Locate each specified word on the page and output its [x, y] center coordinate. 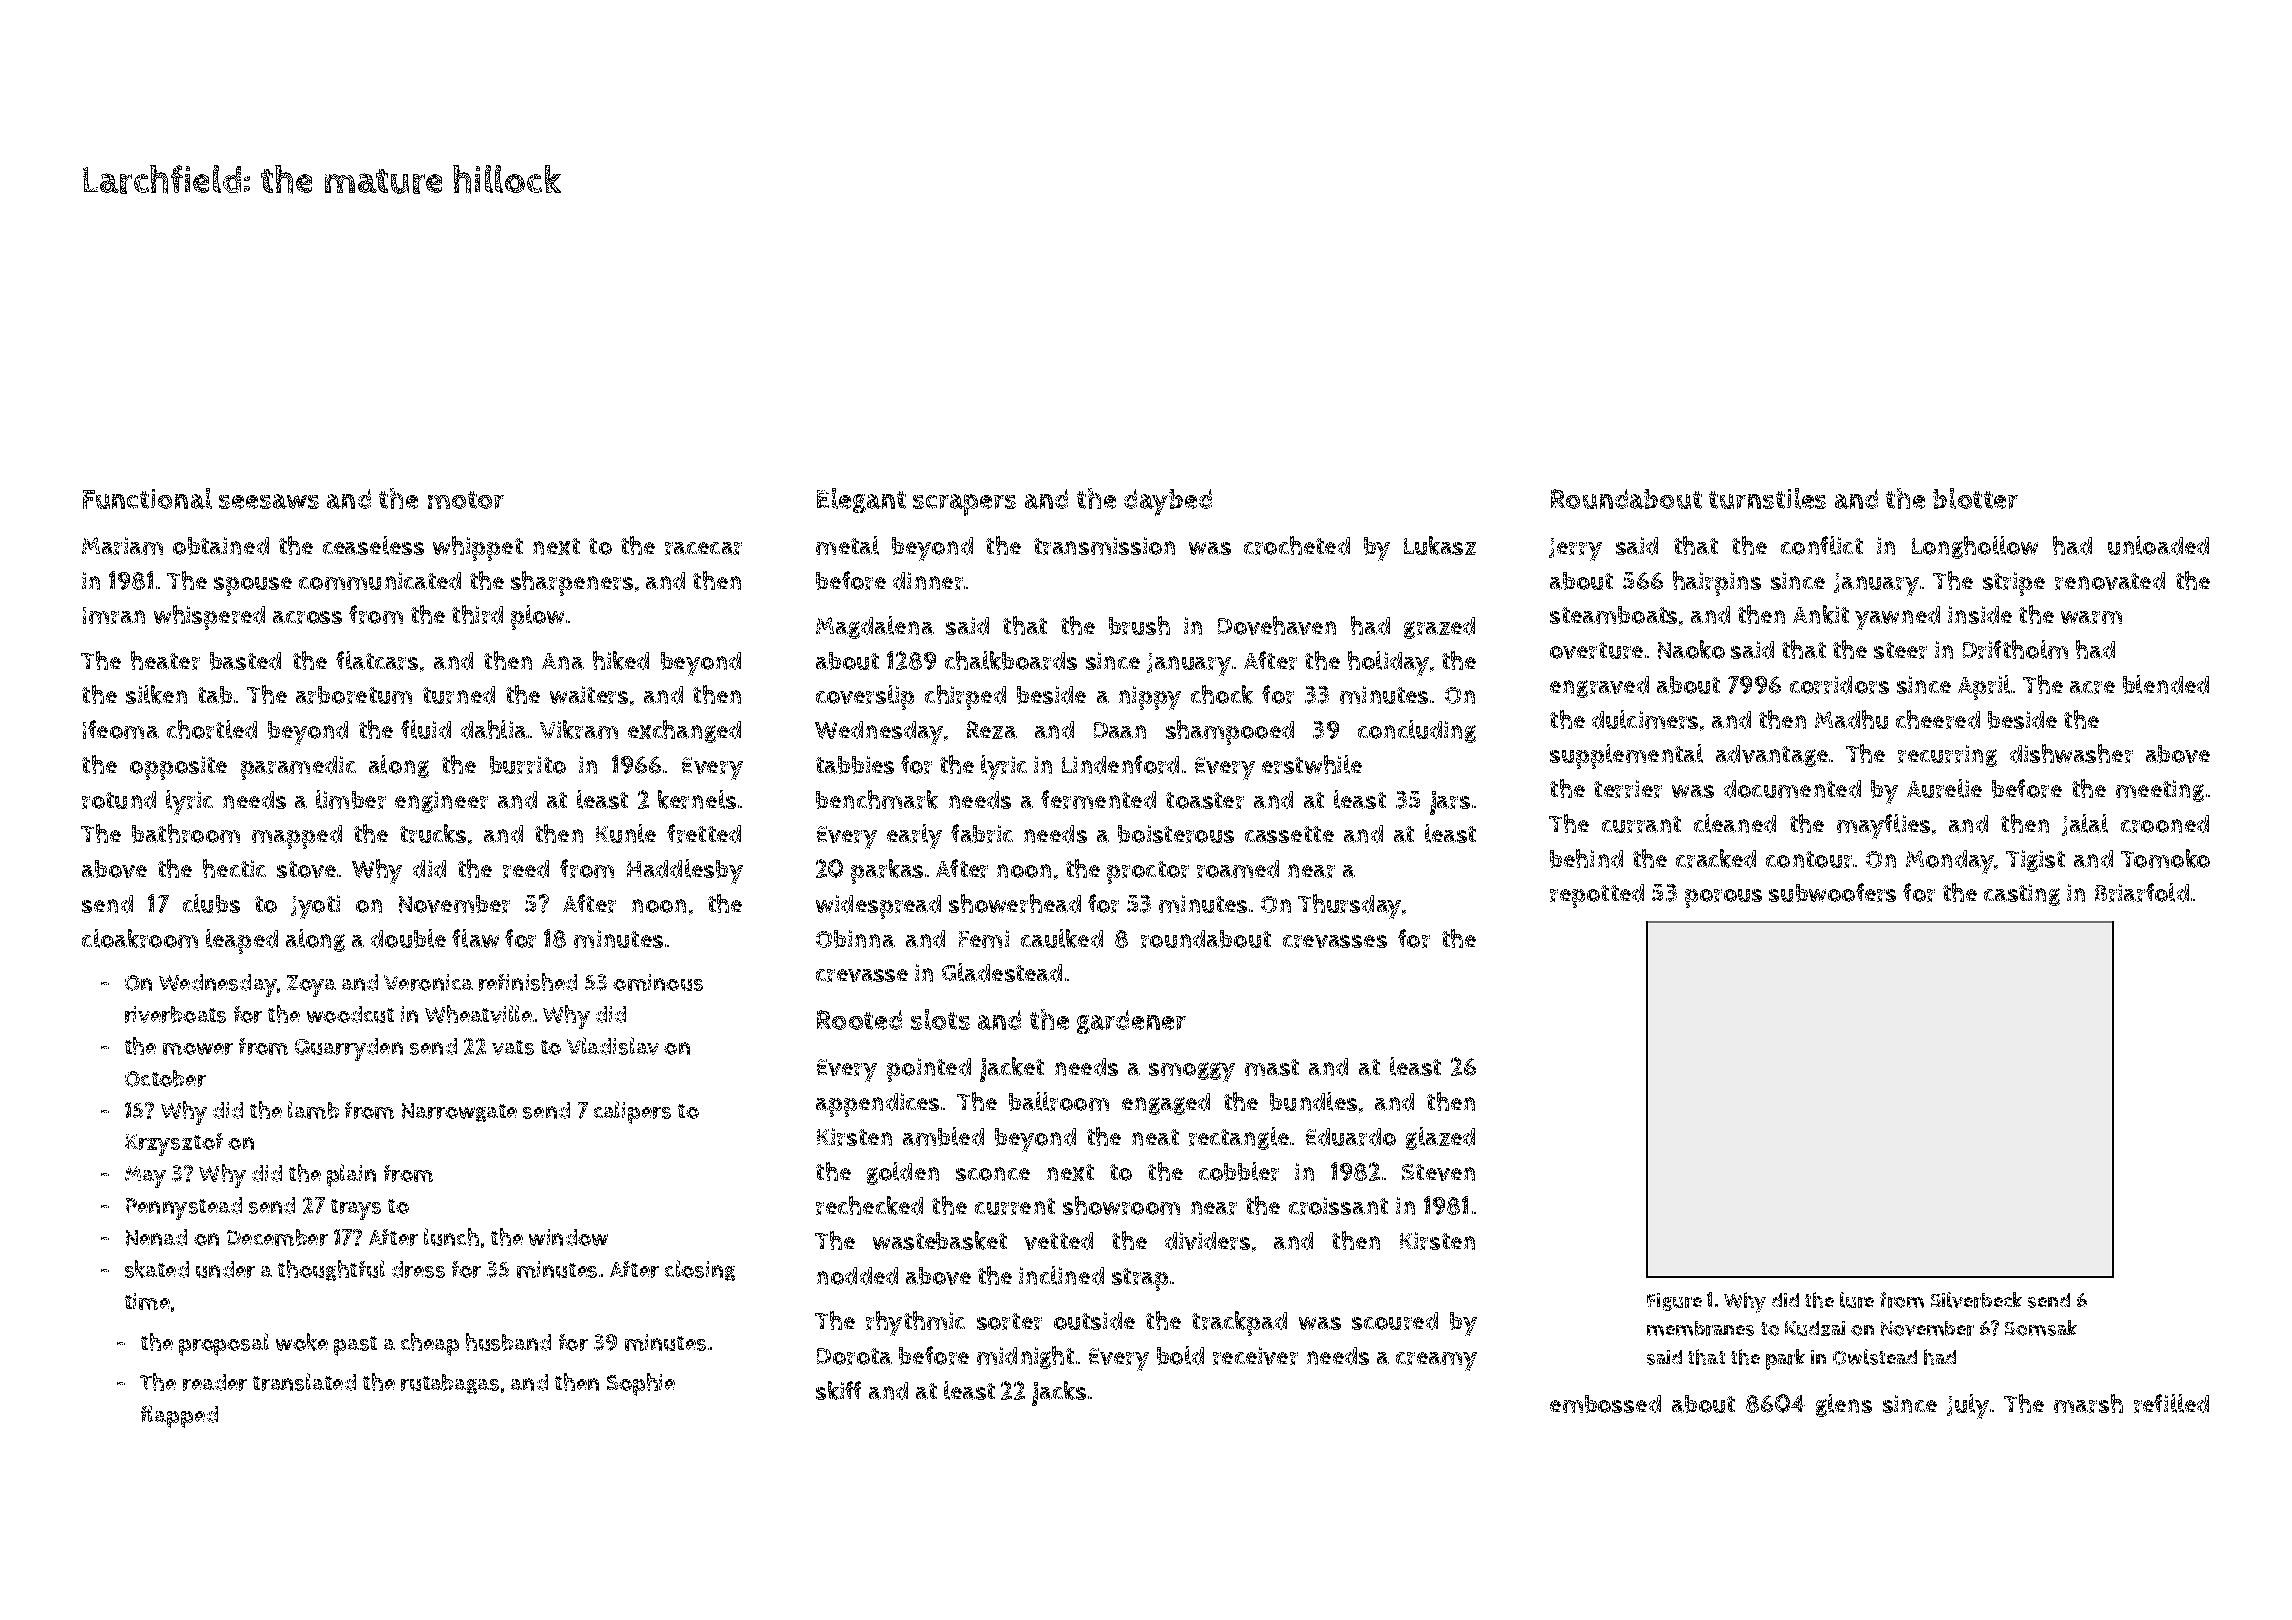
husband [508, 1342]
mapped [297, 837]
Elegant [861, 500]
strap [1140, 1279]
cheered [1938, 719]
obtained [221, 546]
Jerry [1575, 549]
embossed [1605, 1404]
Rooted [859, 1020]
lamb [313, 1110]
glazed [1440, 1138]
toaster [1205, 800]
